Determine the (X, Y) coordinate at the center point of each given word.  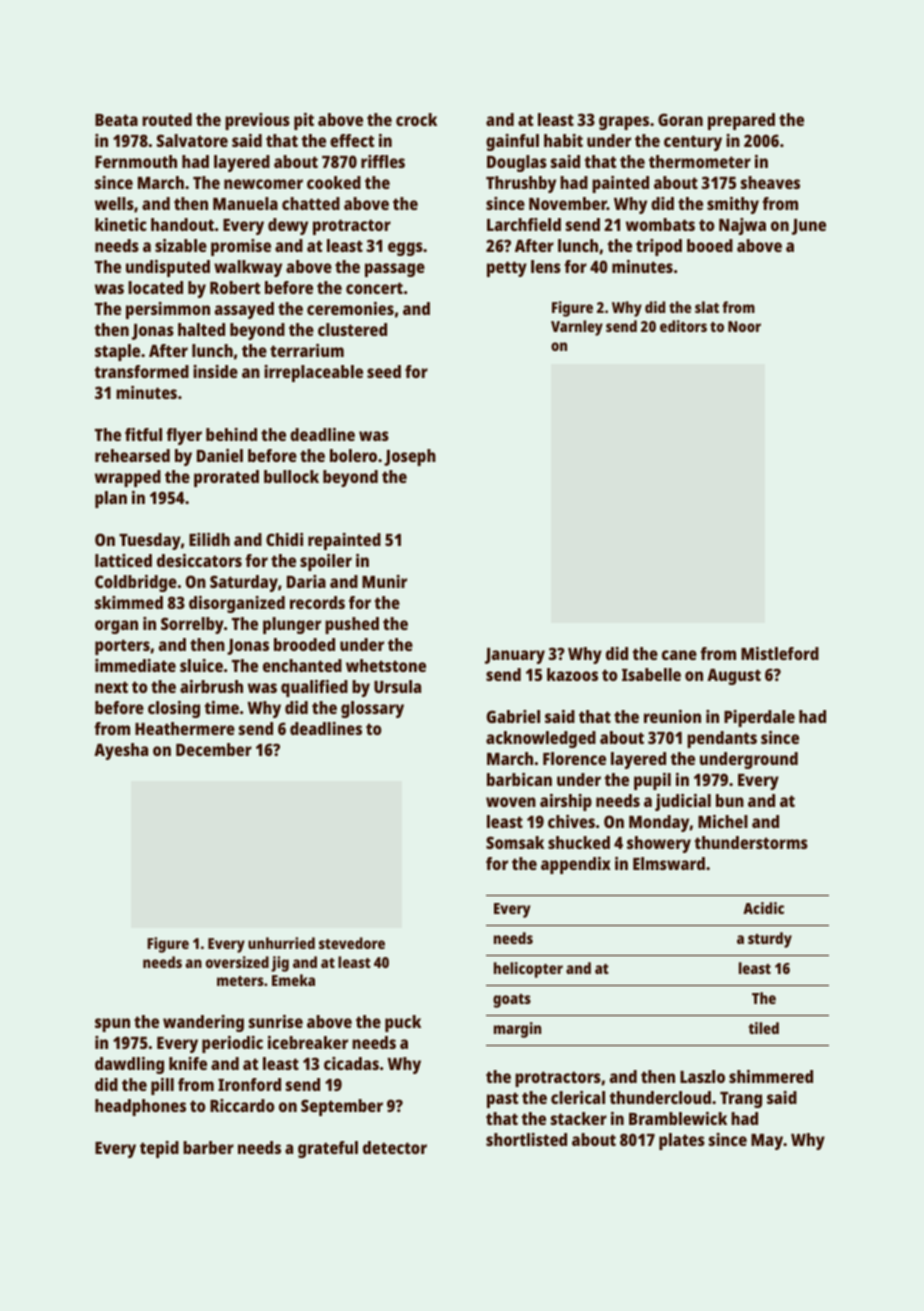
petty (507, 269)
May (767, 1142)
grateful (328, 1149)
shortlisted (526, 1139)
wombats (660, 224)
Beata (116, 120)
